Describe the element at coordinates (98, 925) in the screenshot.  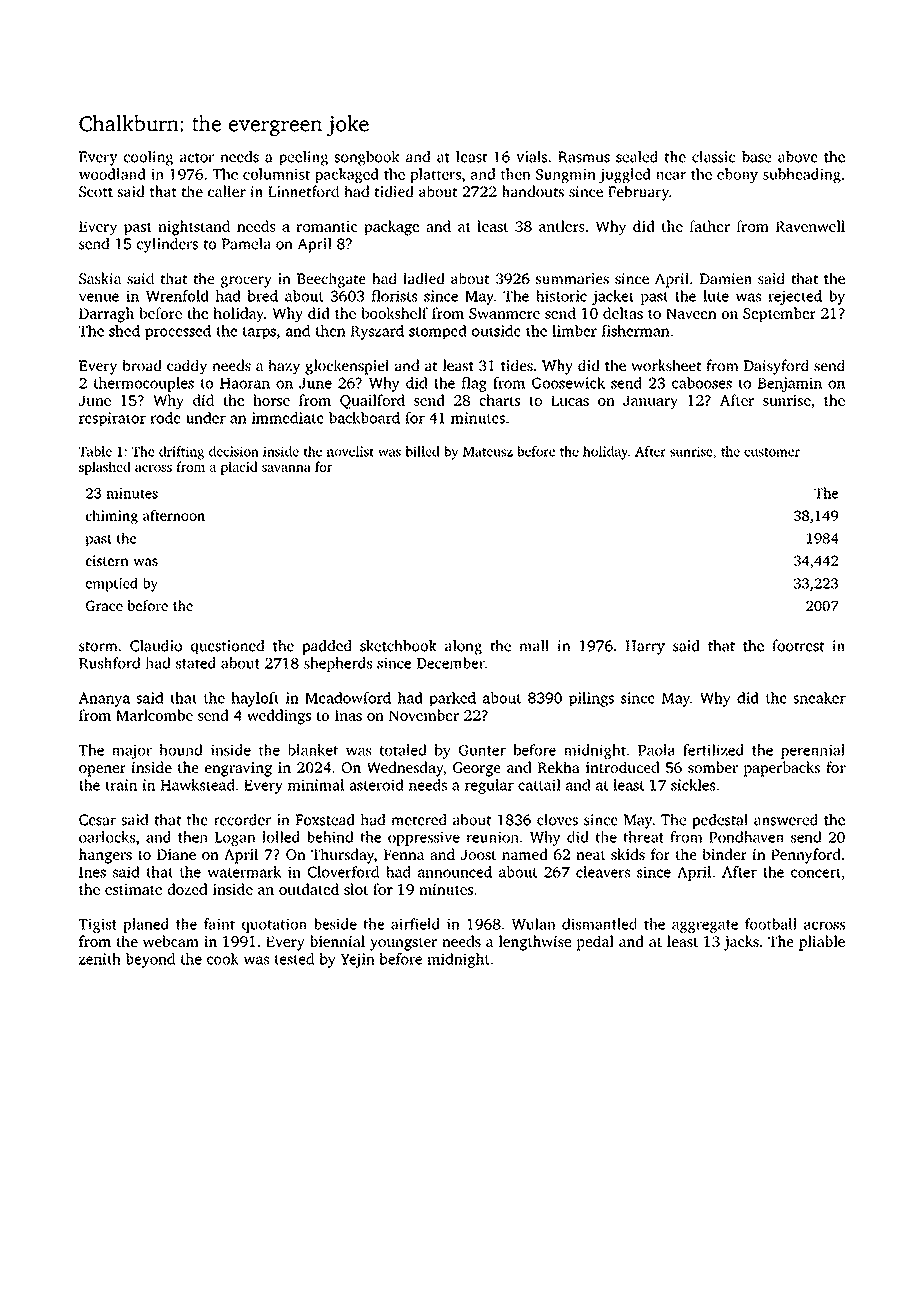
I see `Tigist` at that location.
